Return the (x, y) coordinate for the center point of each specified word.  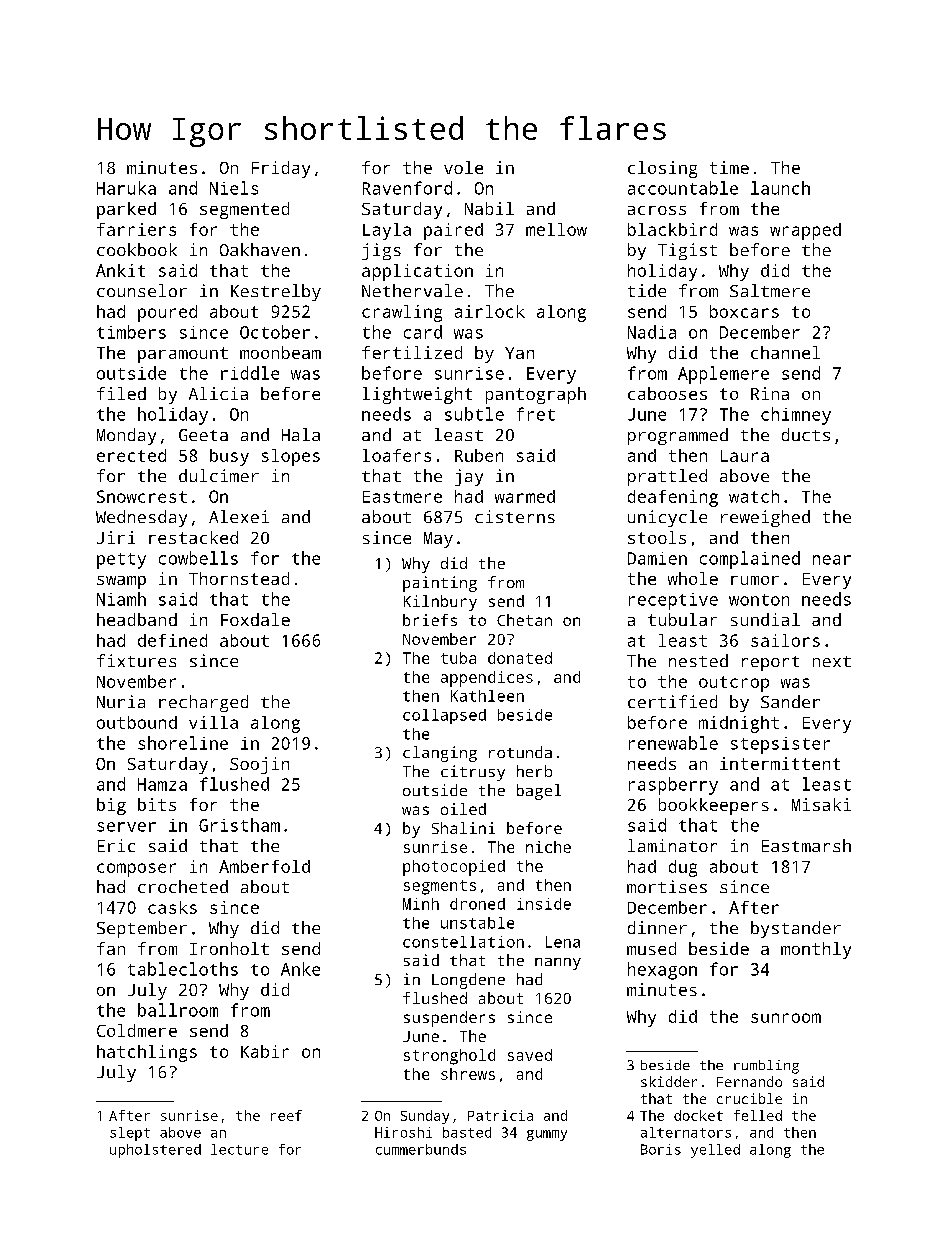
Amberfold (264, 866)
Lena (563, 942)
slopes (291, 457)
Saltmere (770, 290)
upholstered (155, 1151)
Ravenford (407, 188)
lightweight (417, 395)
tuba (458, 658)
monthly (816, 950)
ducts (806, 434)
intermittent (780, 763)
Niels (234, 188)
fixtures (136, 660)
